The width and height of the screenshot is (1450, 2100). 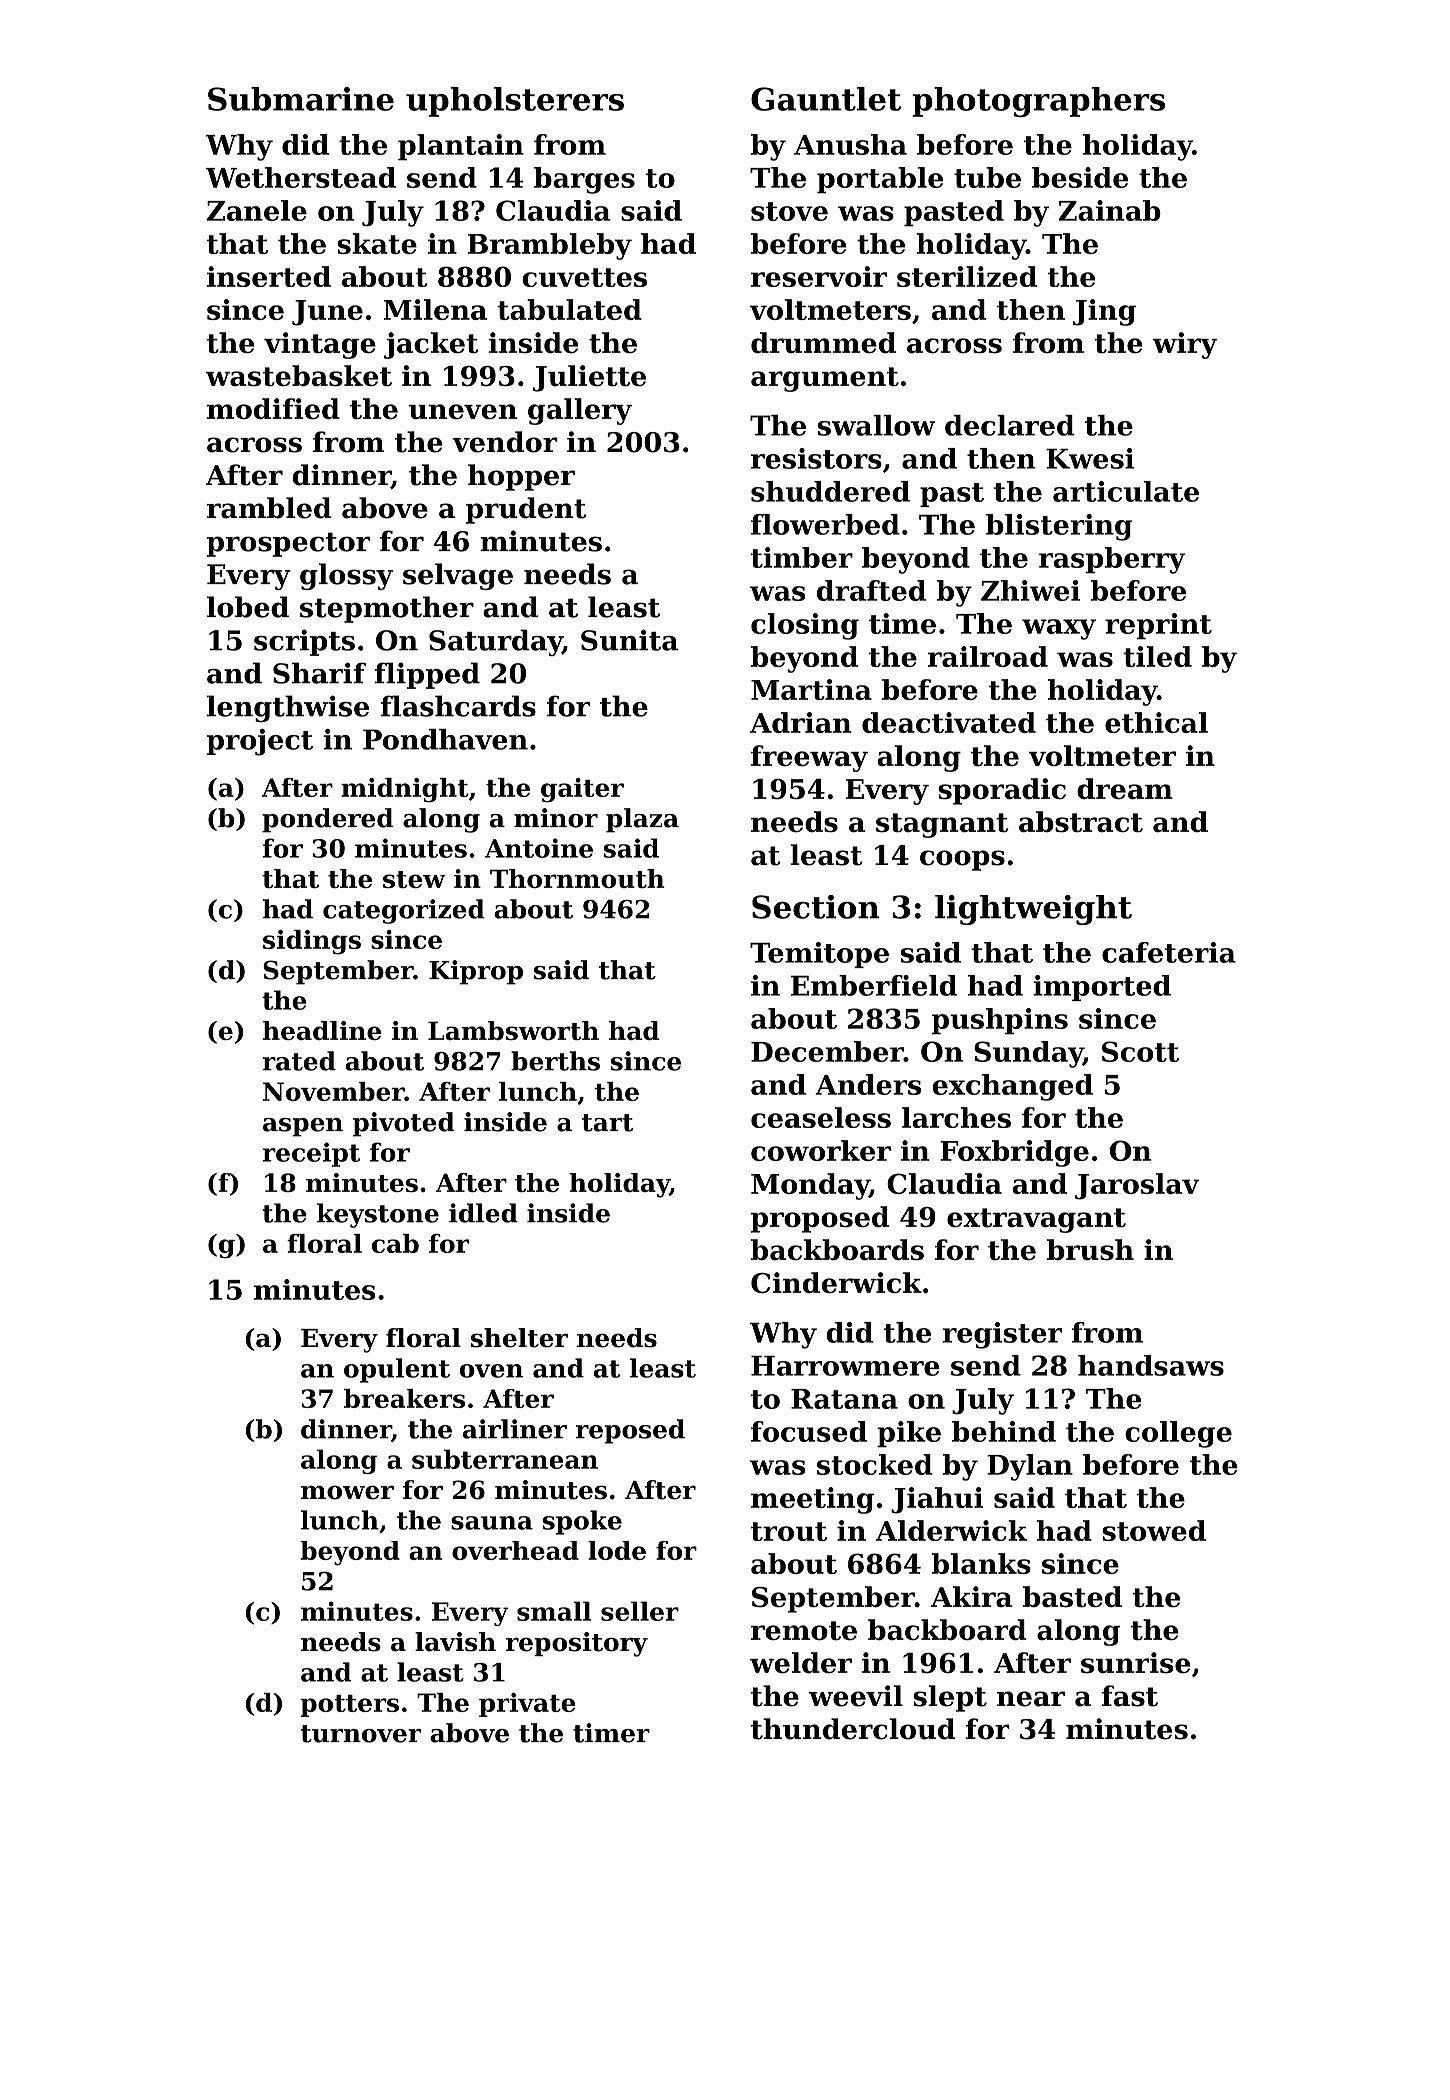 I want to click on vintage, so click(x=320, y=345).
